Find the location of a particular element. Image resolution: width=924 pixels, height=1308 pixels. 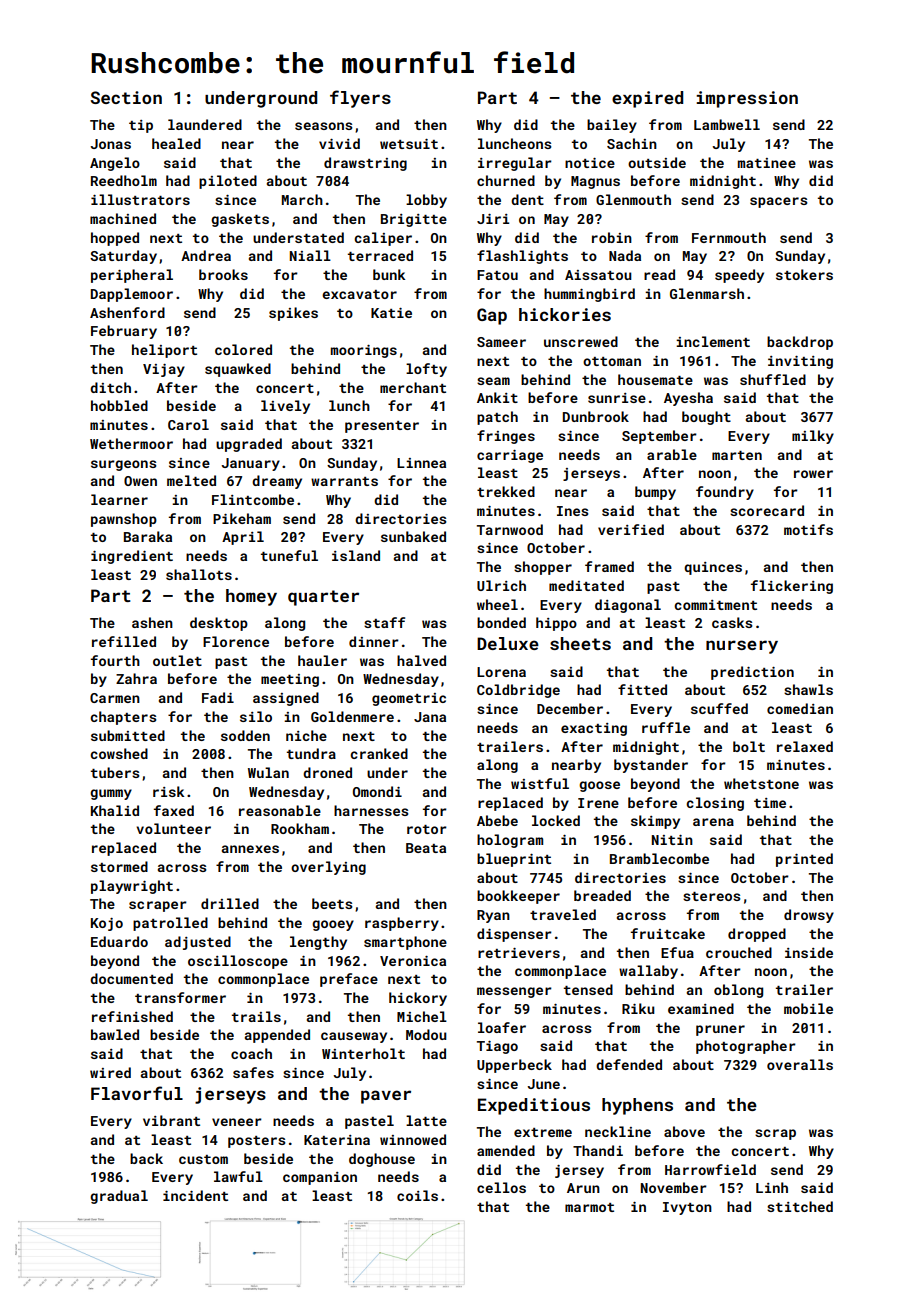

inside is located at coordinates (809, 952).
